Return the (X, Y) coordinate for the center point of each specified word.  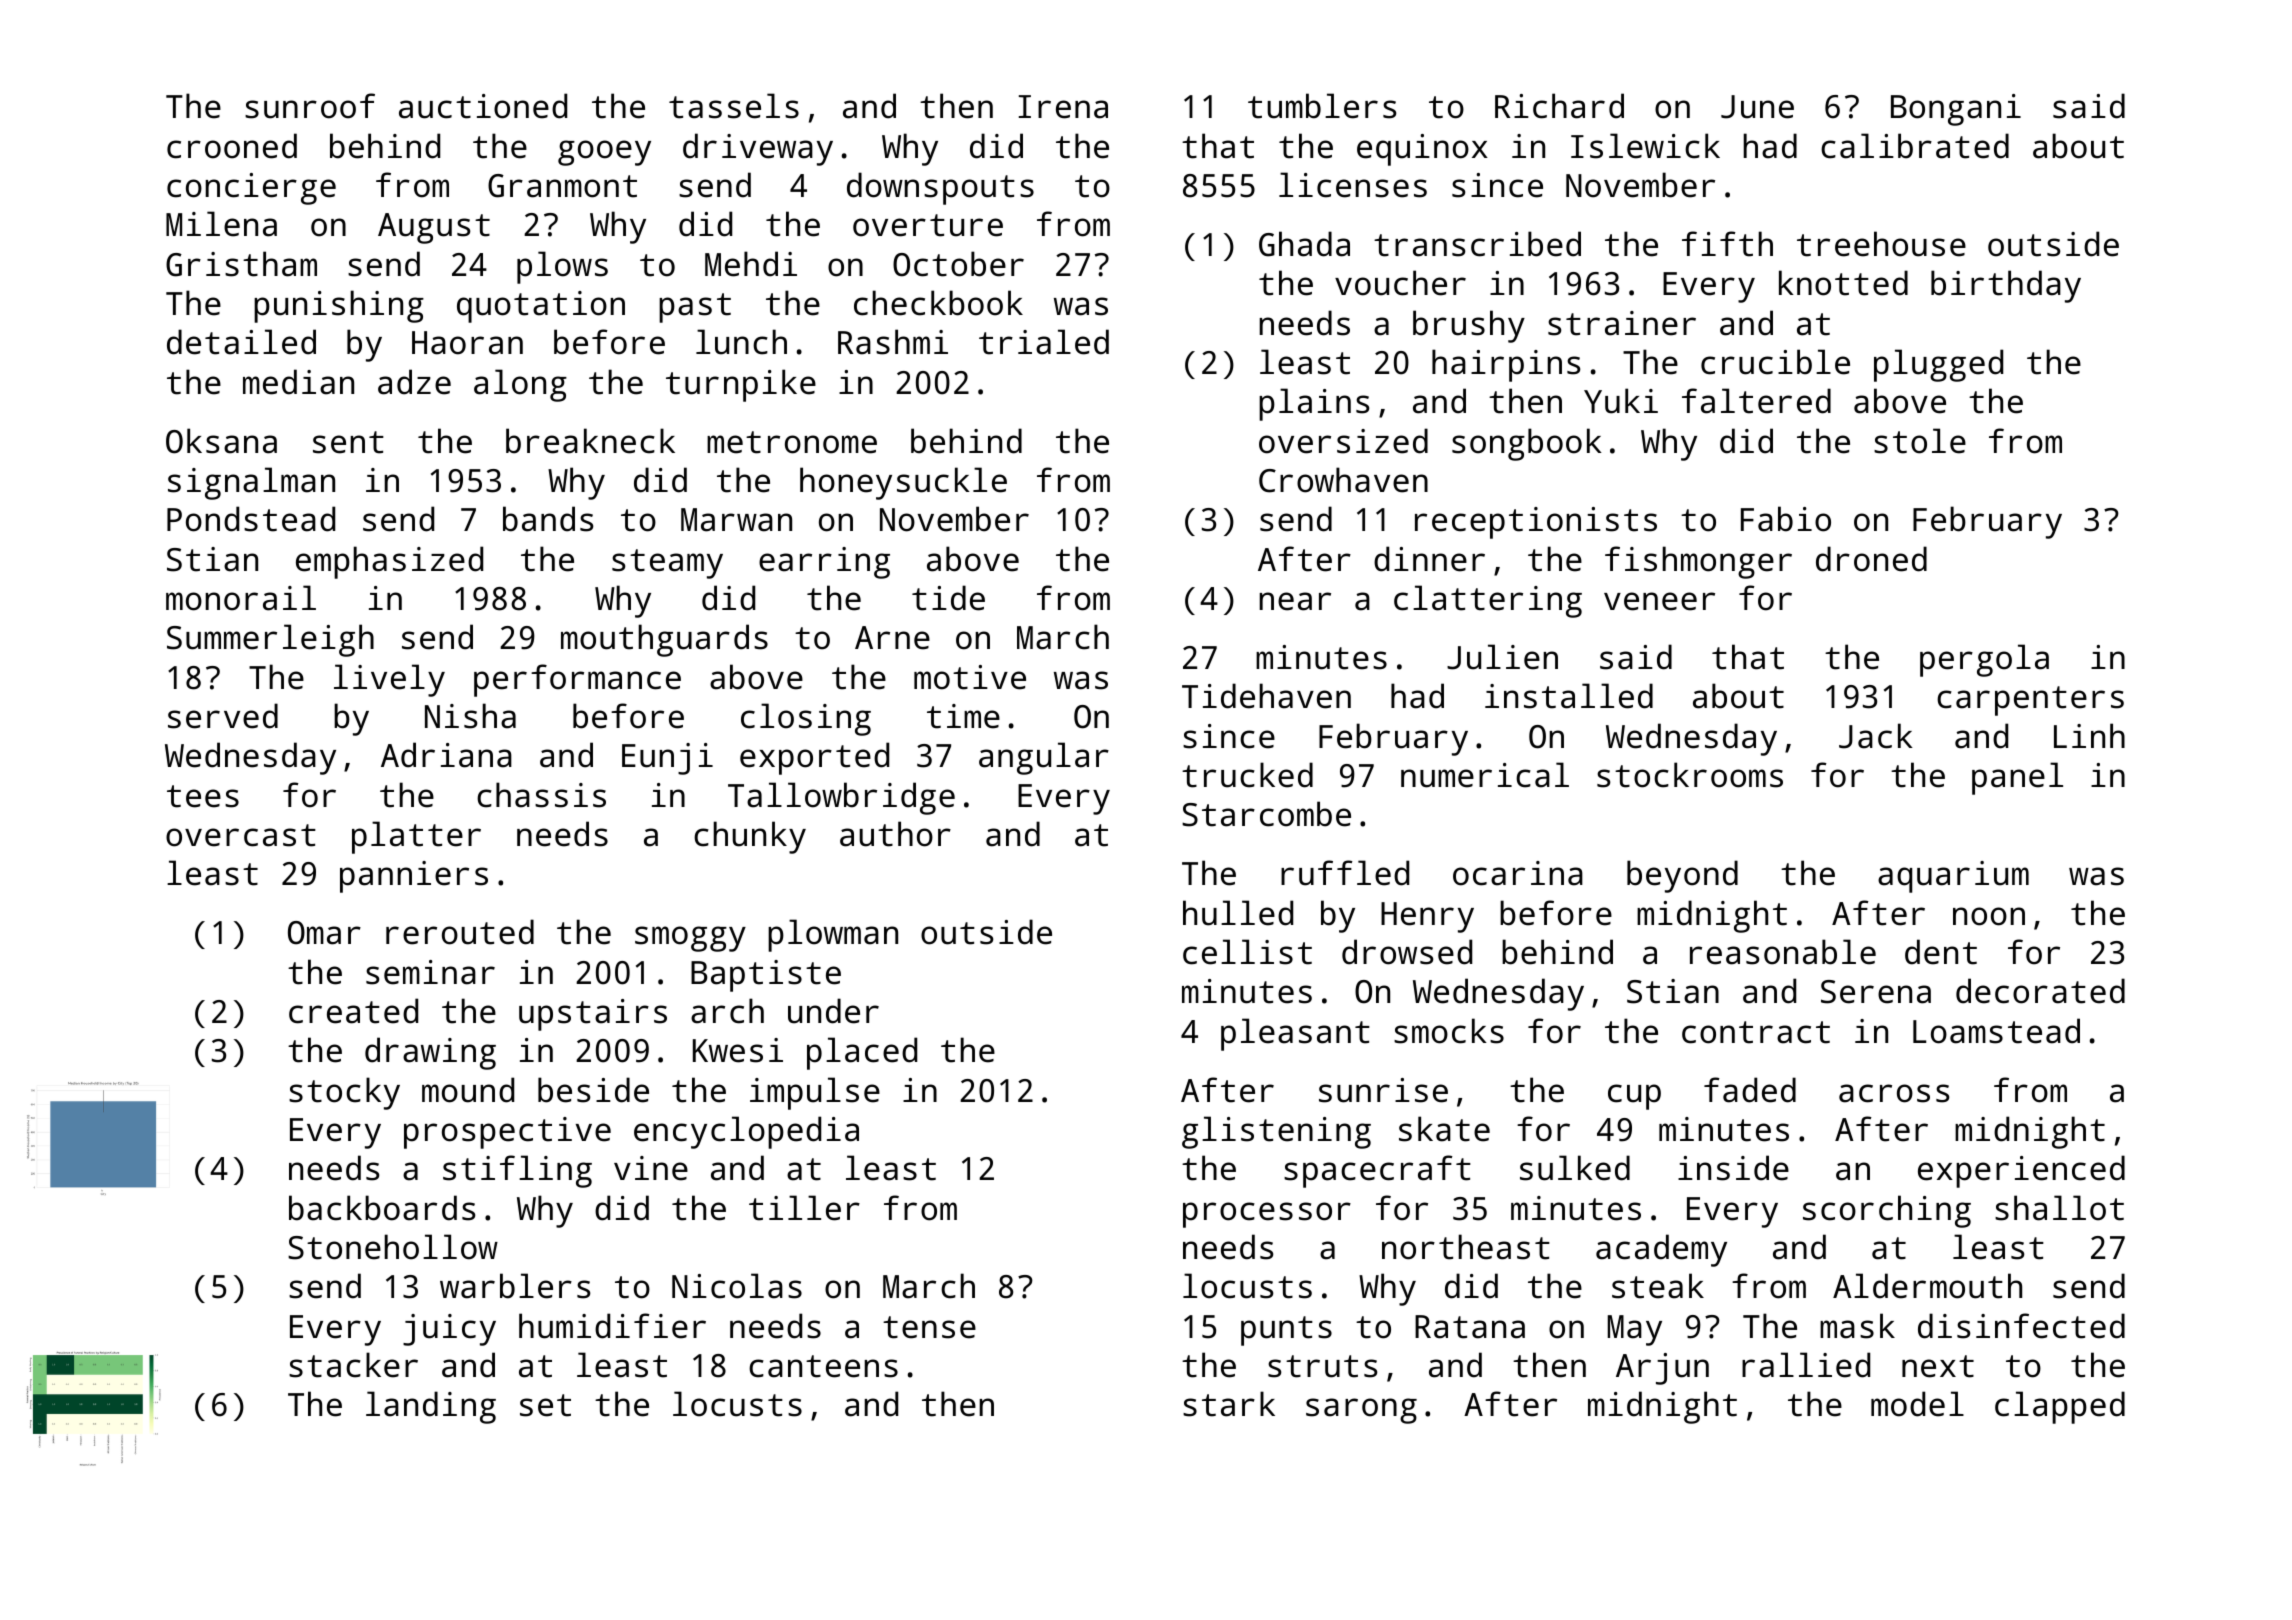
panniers (414, 877)
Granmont (562, 186)
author (895, 834)
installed (1569, 696)
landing (431, 1407)
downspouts (940, 188)
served (223, 716)
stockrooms (1690, 775)
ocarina (1518, 873)
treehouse (1881, 244)
